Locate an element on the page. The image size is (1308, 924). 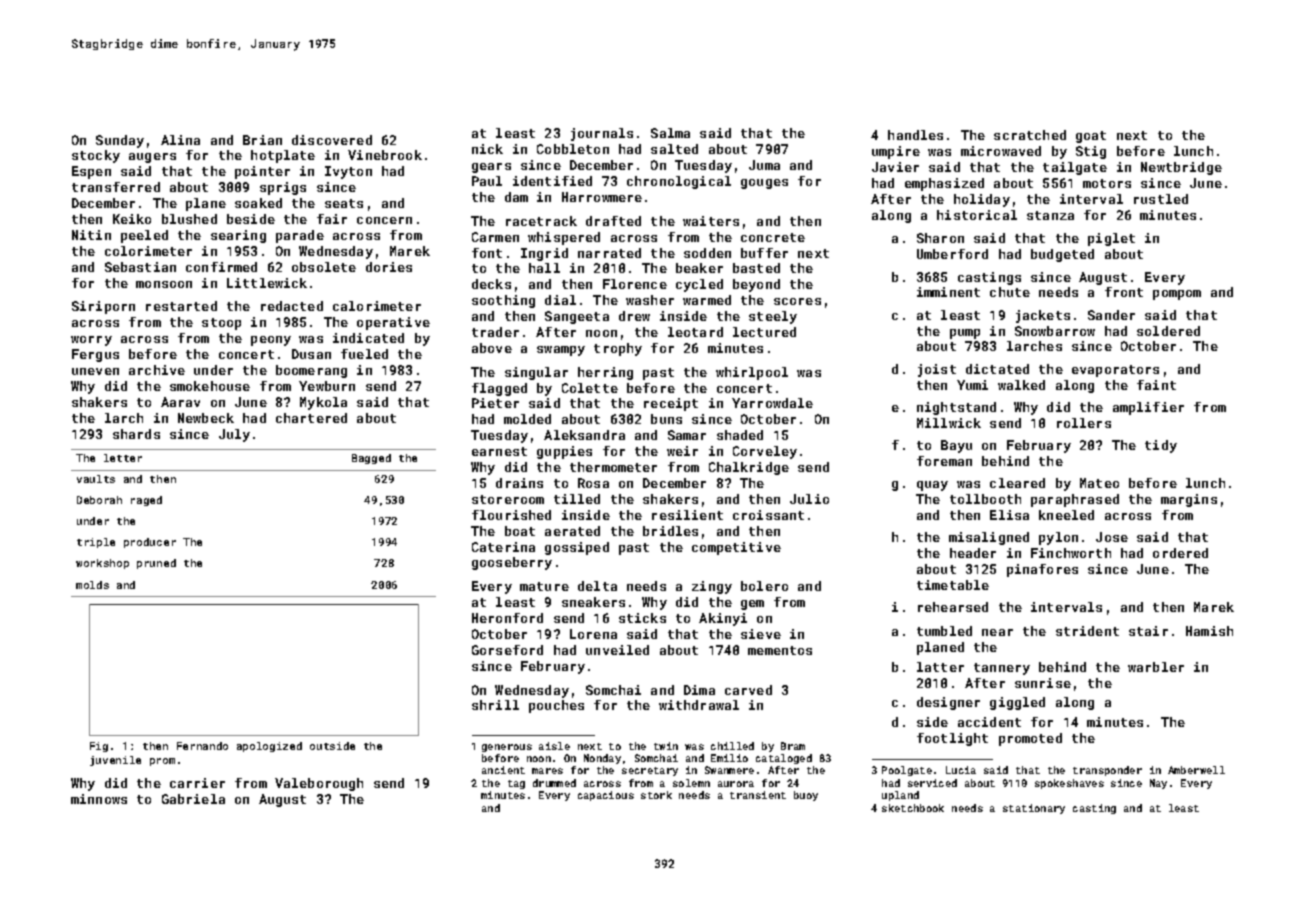
rollers is located at coordinates (1084, 423).
